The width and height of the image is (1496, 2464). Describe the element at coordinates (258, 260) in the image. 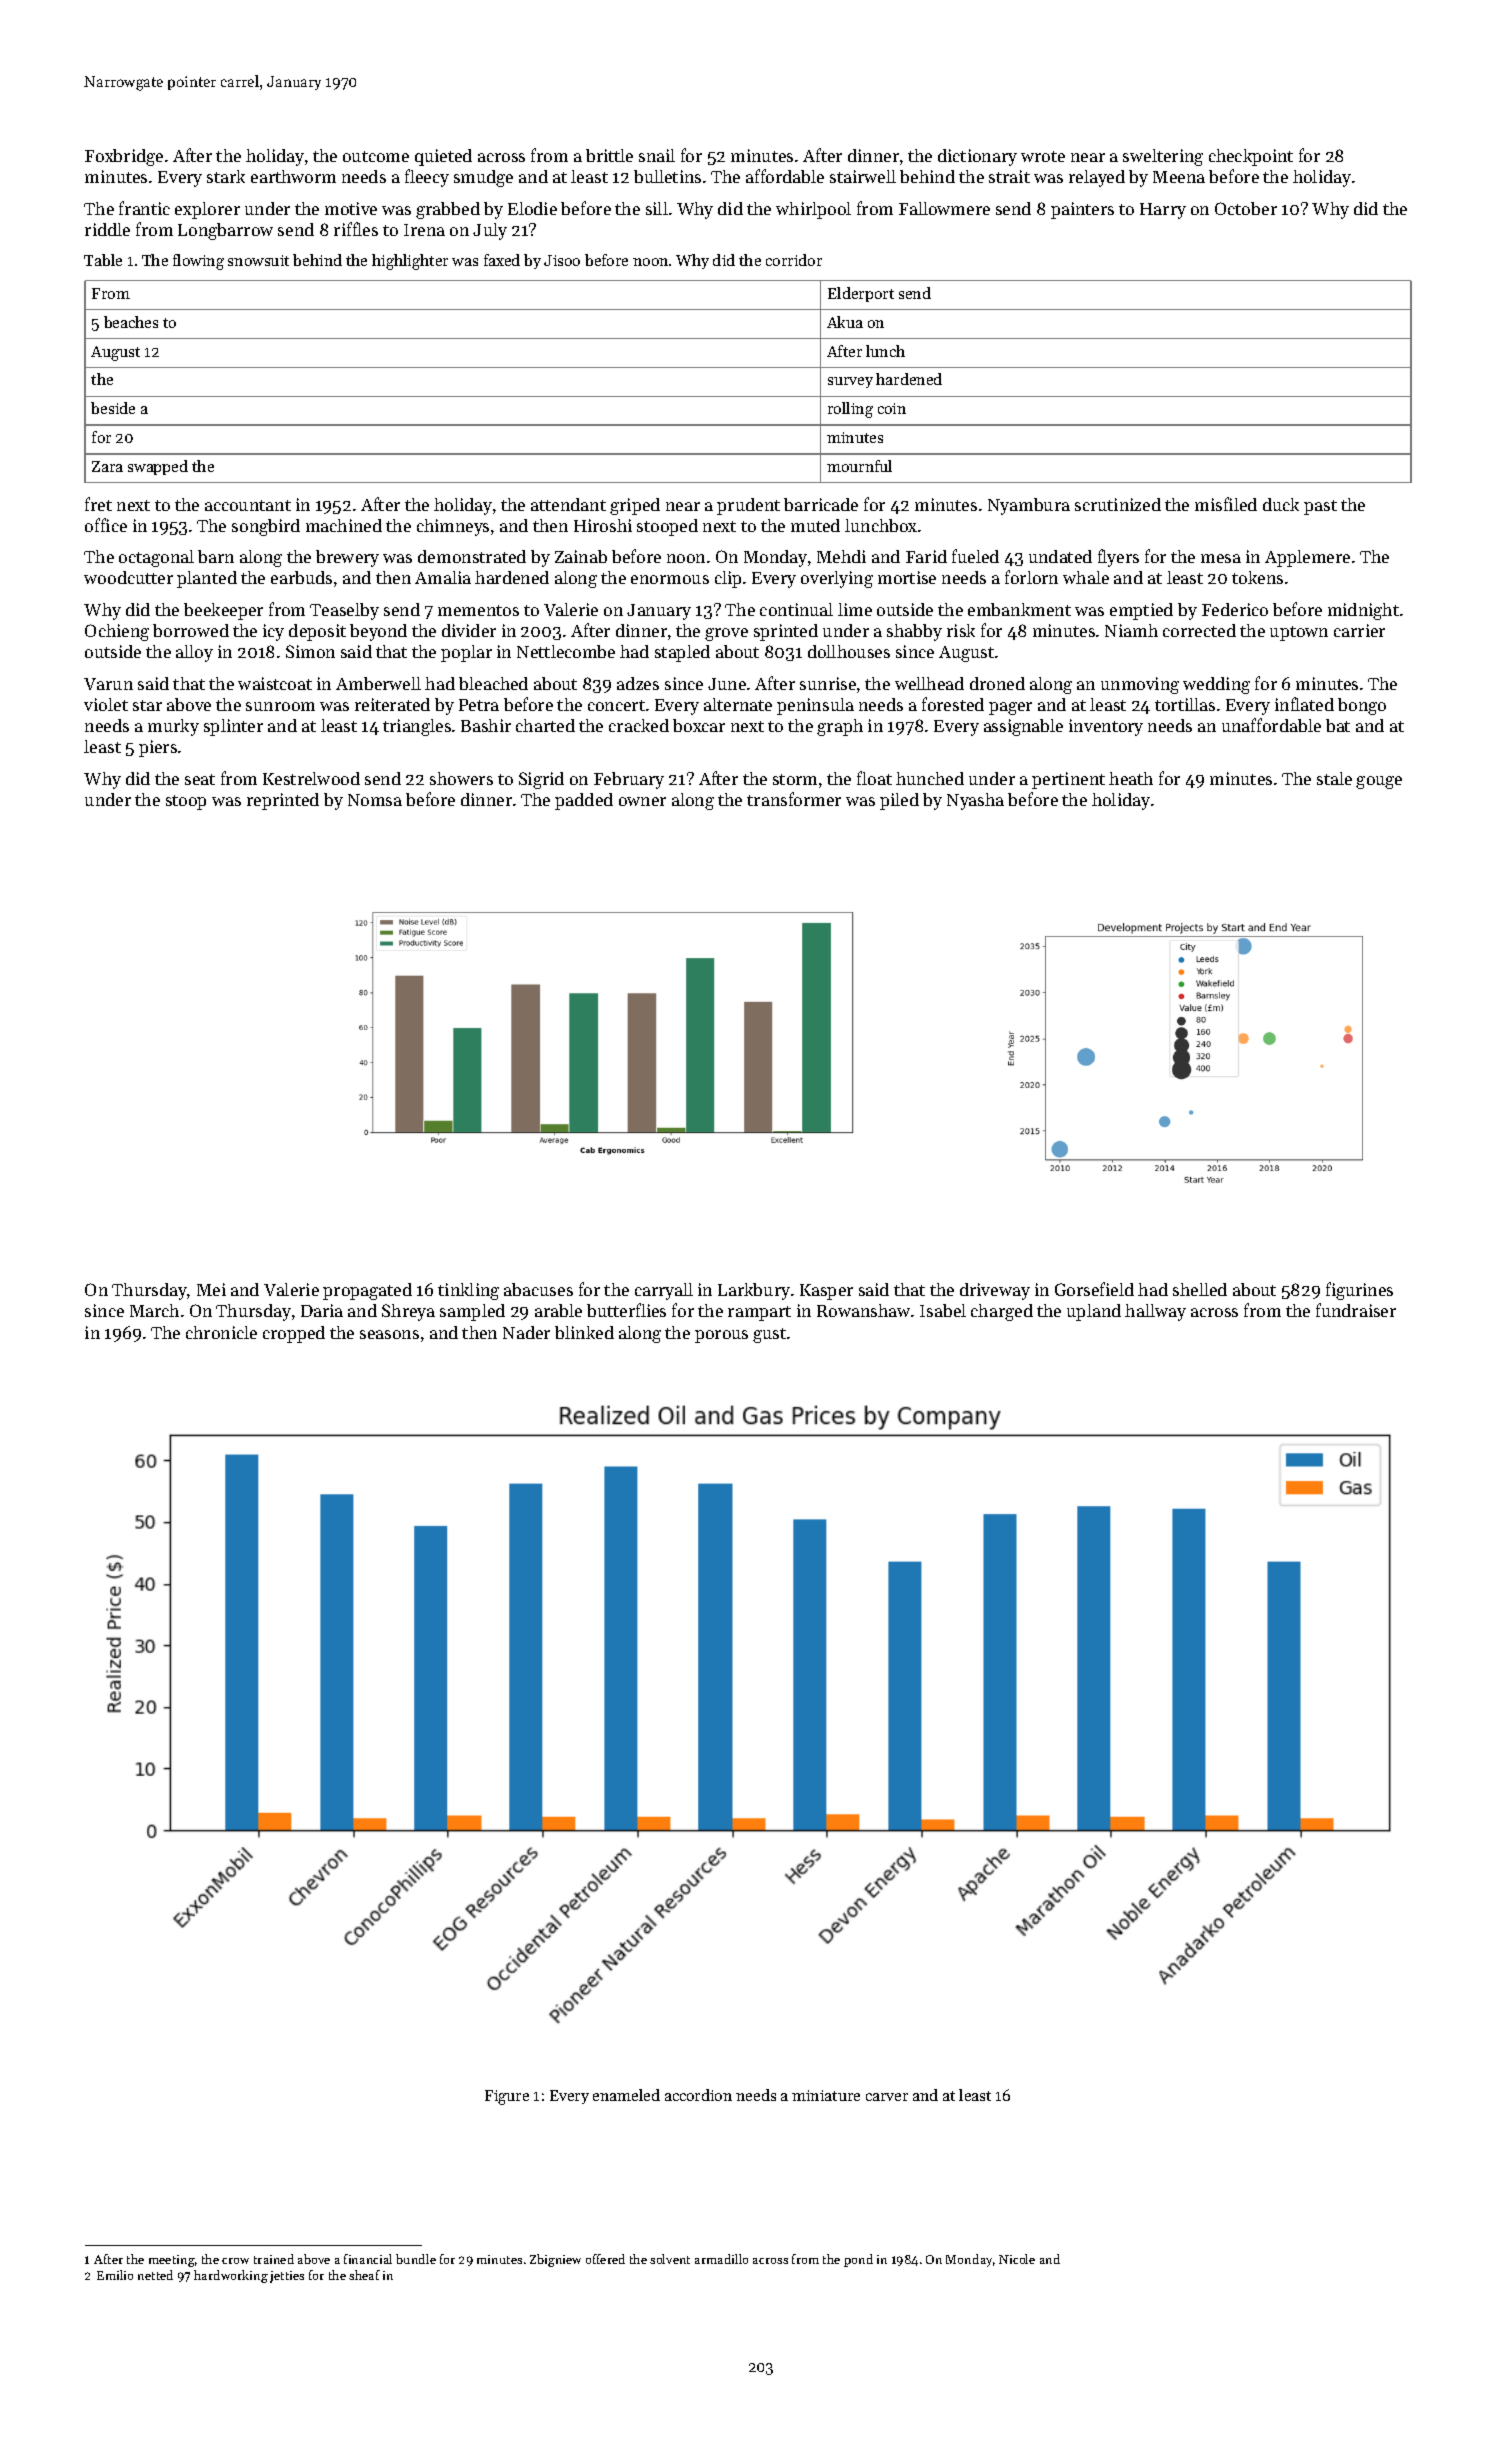

I see `snowsuit` at that location.
